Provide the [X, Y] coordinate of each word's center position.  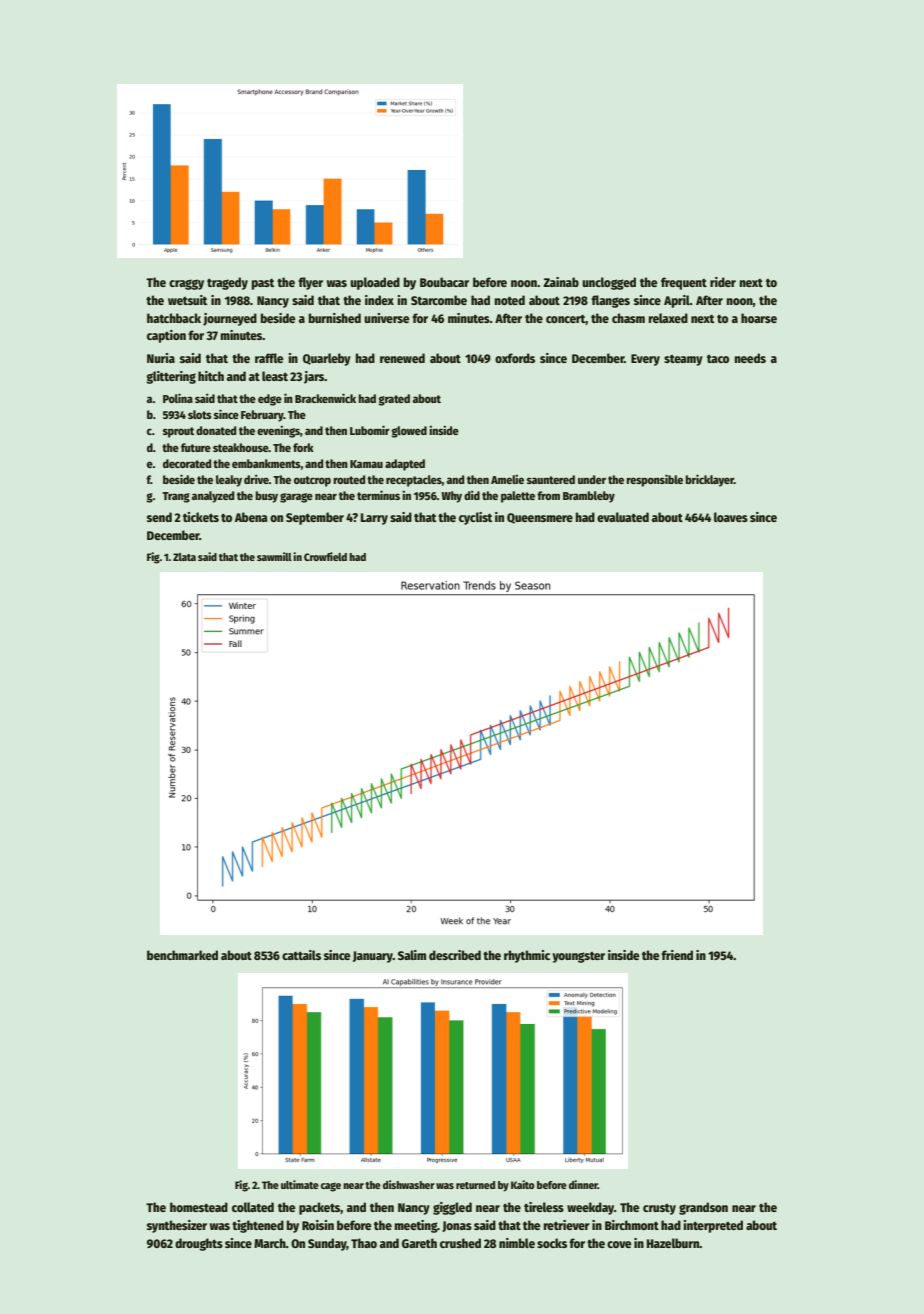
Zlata [184, 557]
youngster [578, 957]
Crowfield [325, 556]
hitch [211, 376]
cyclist [475, 518]
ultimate [300, 1184]
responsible [654, 480]
